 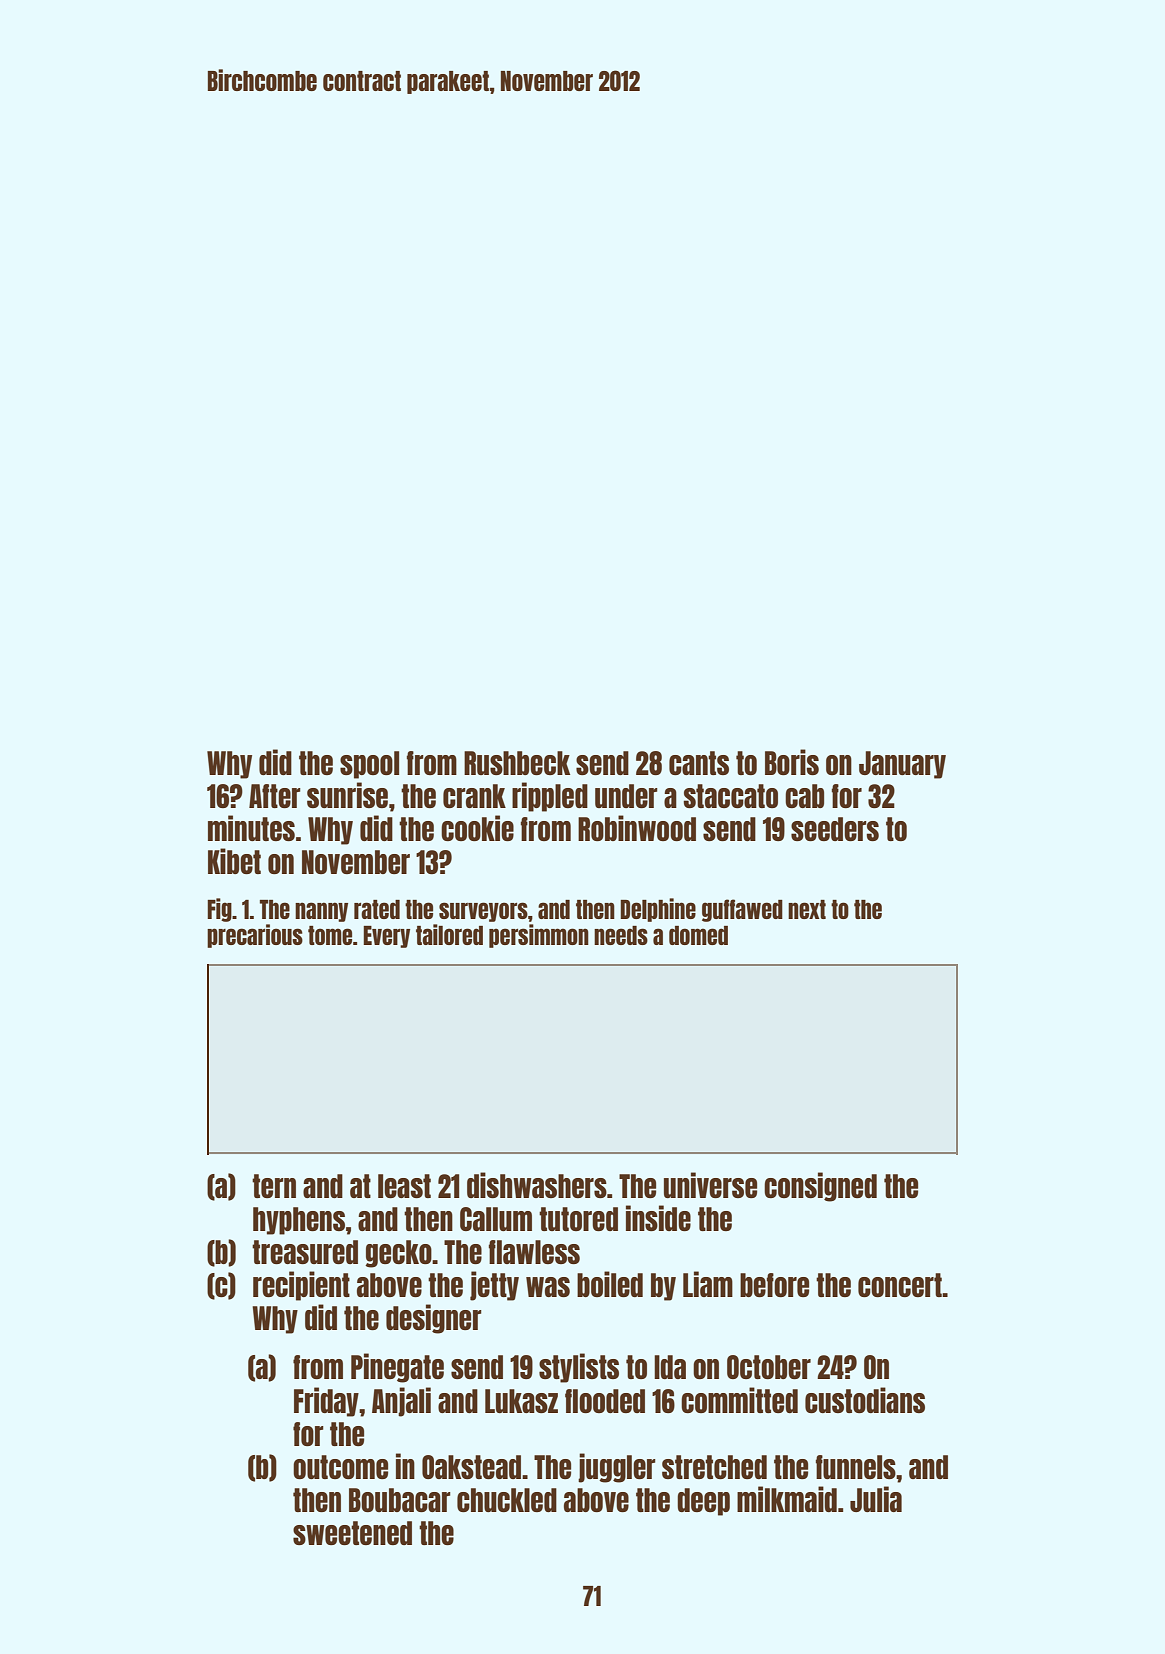 What do you see at coordinates (787, 1499) in the page?
I see `milkmaid` at bounding box center [787, 1499].
